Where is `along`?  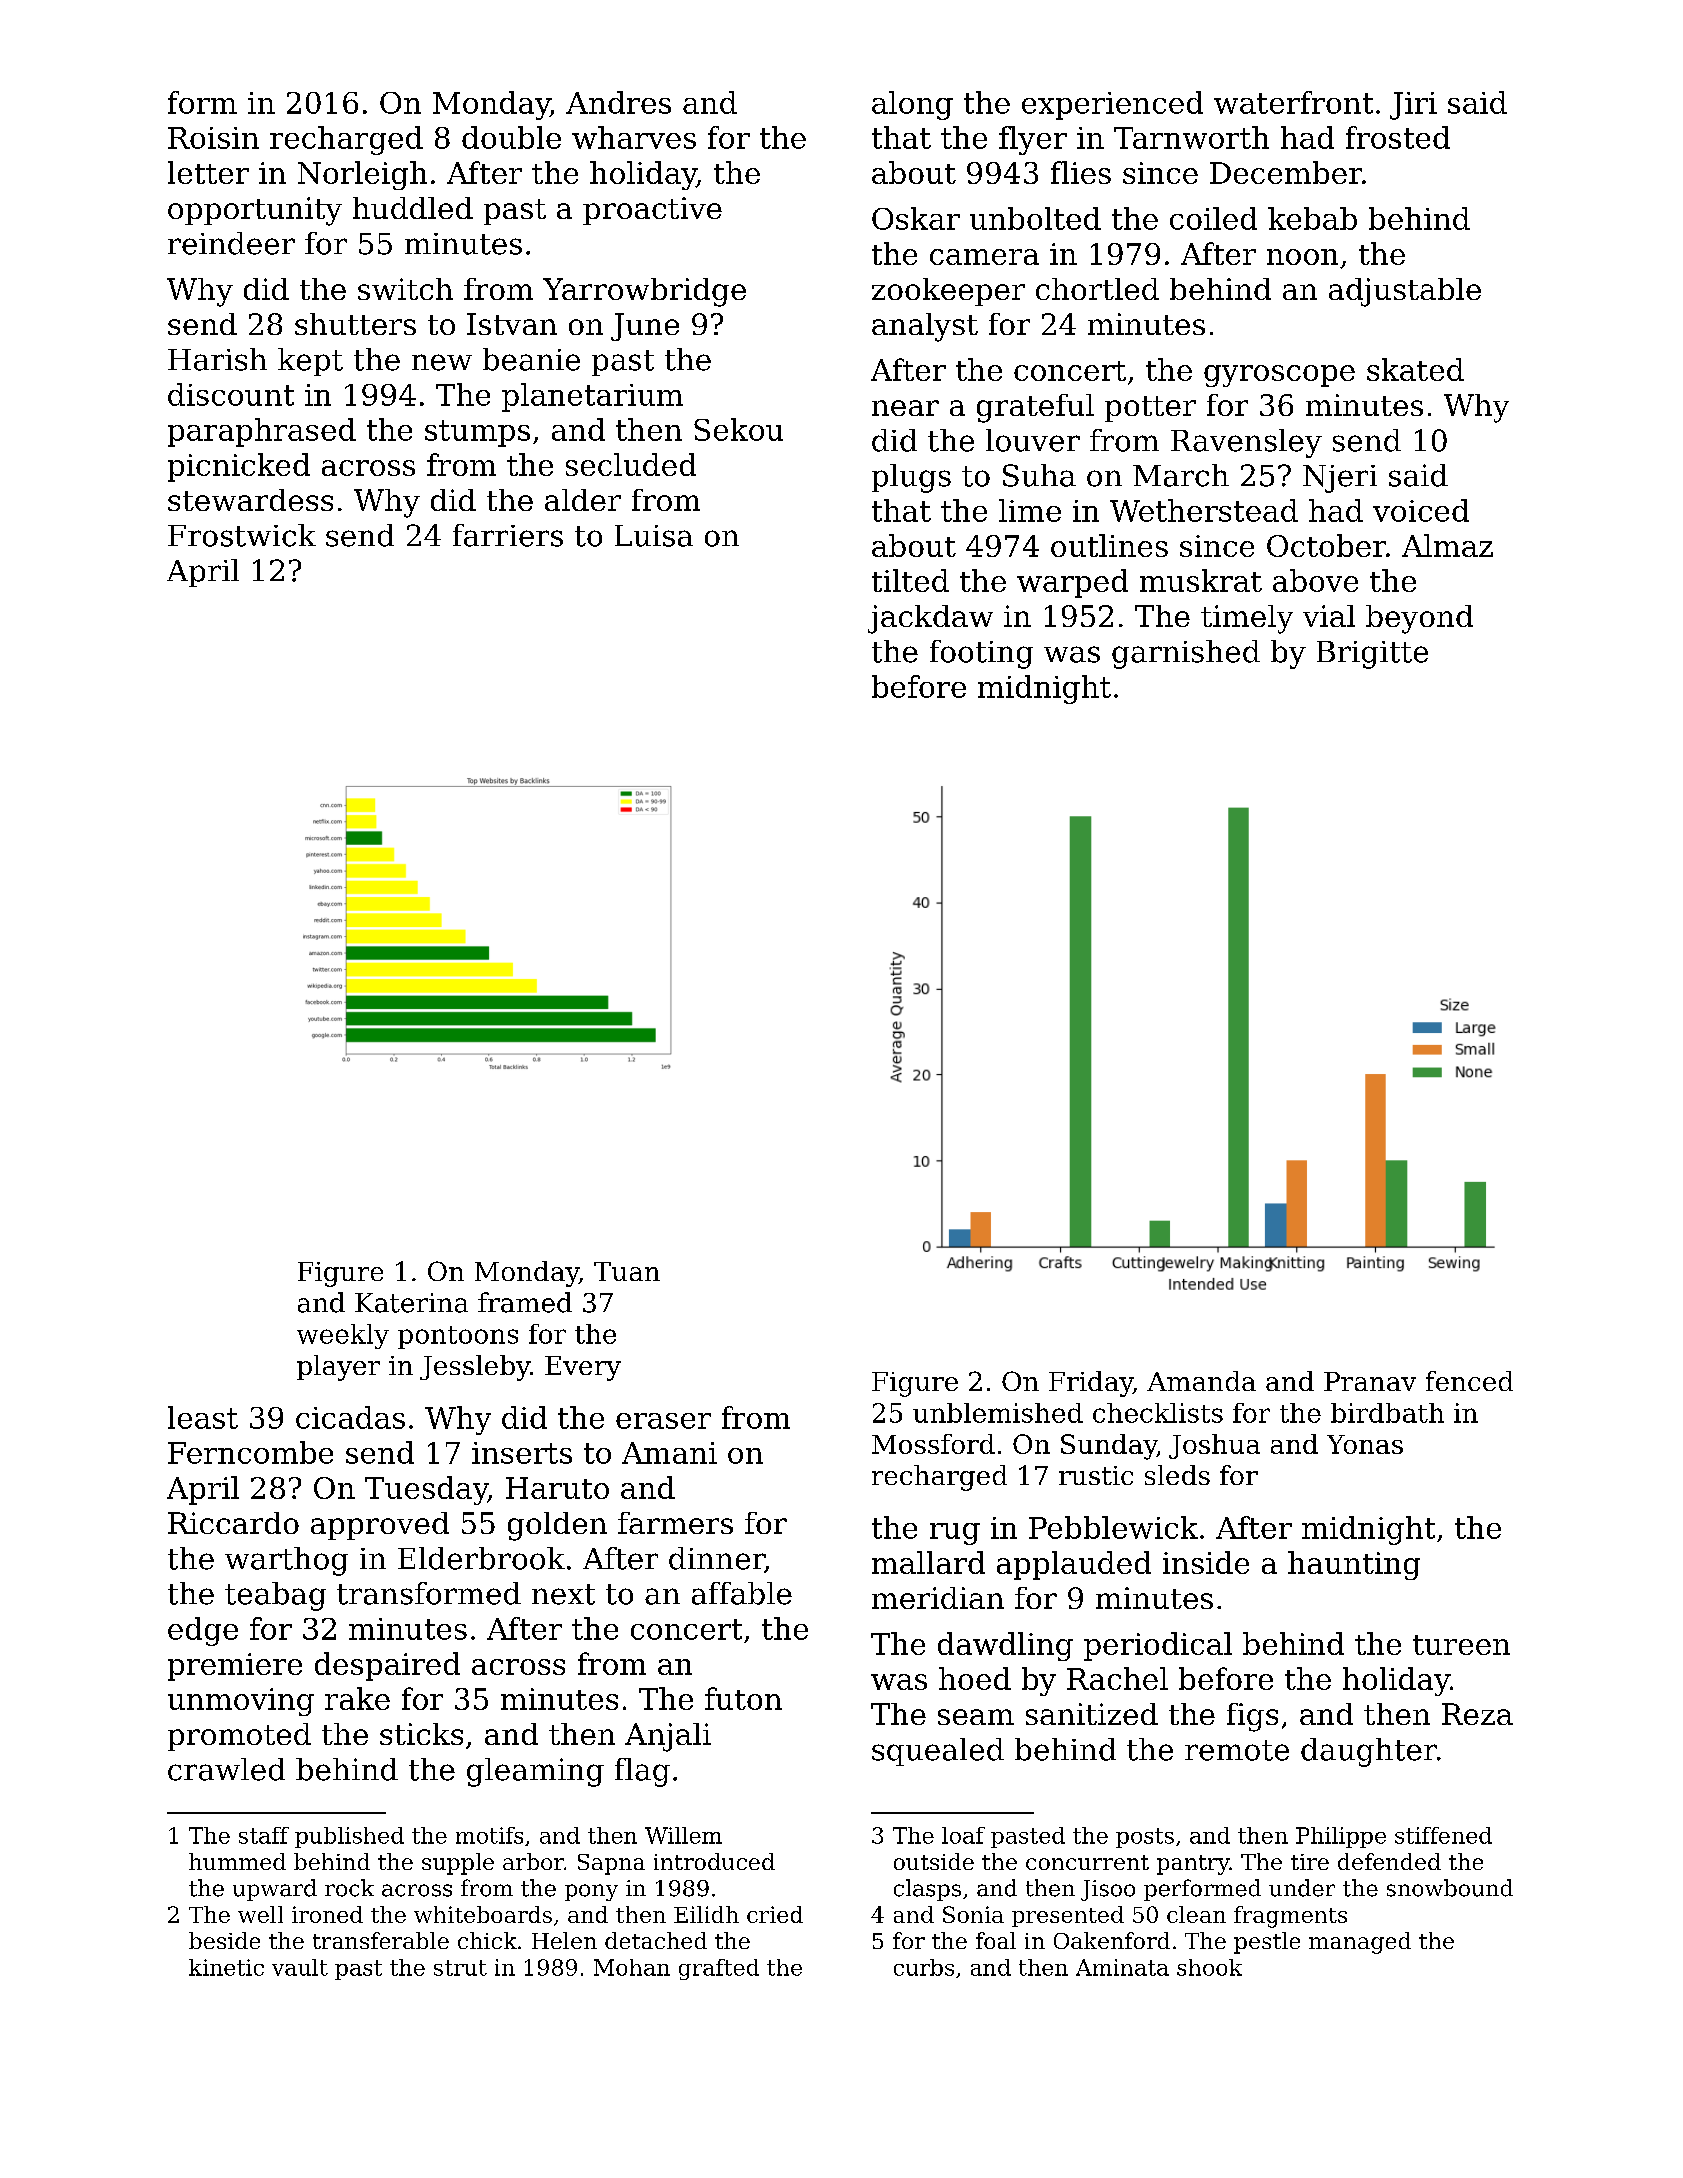
along is located at coordinates (912, 105).
